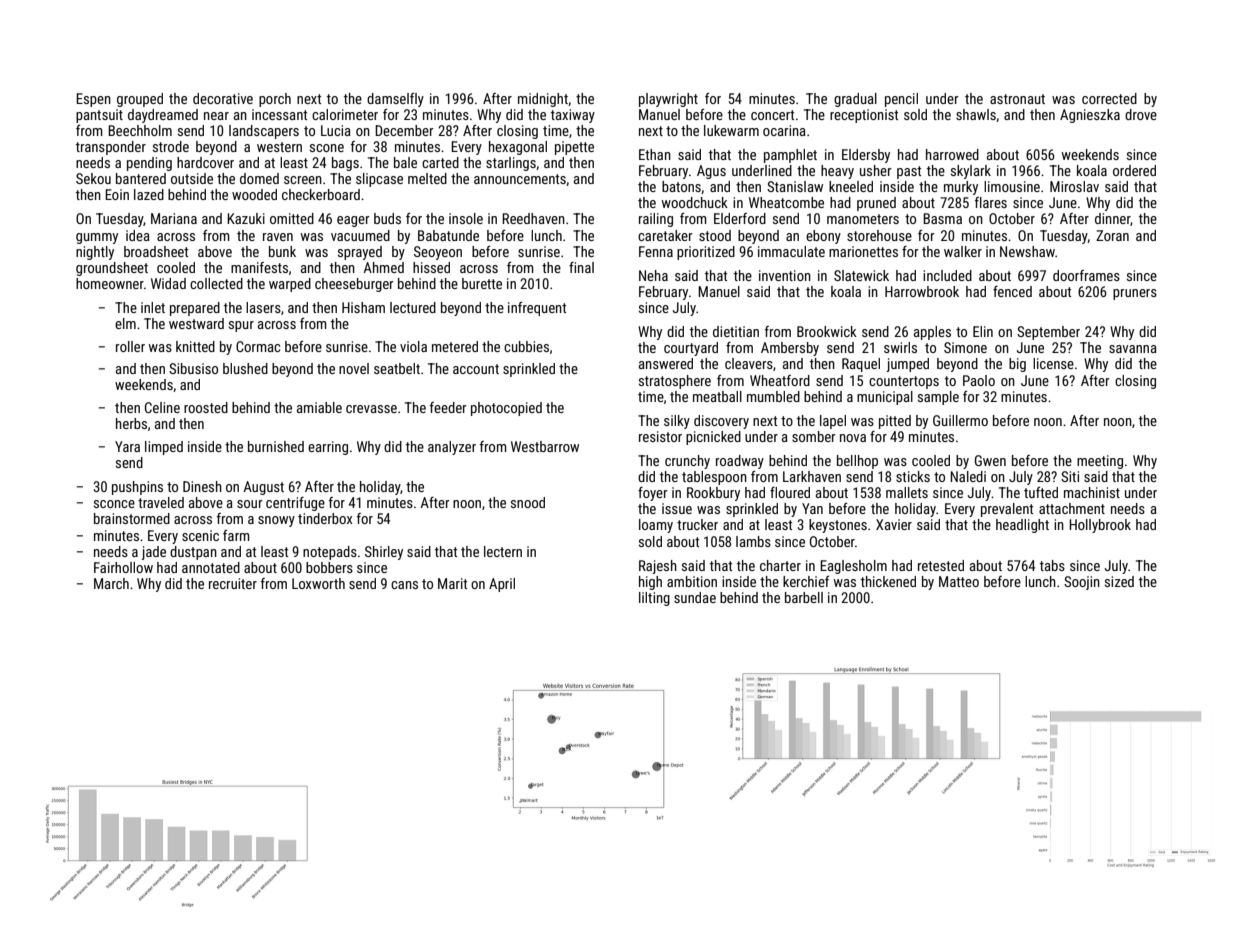 Image resolution: width=1233 pixels, height=952 pixels. I want to click on midnight, so click(543, 100).
